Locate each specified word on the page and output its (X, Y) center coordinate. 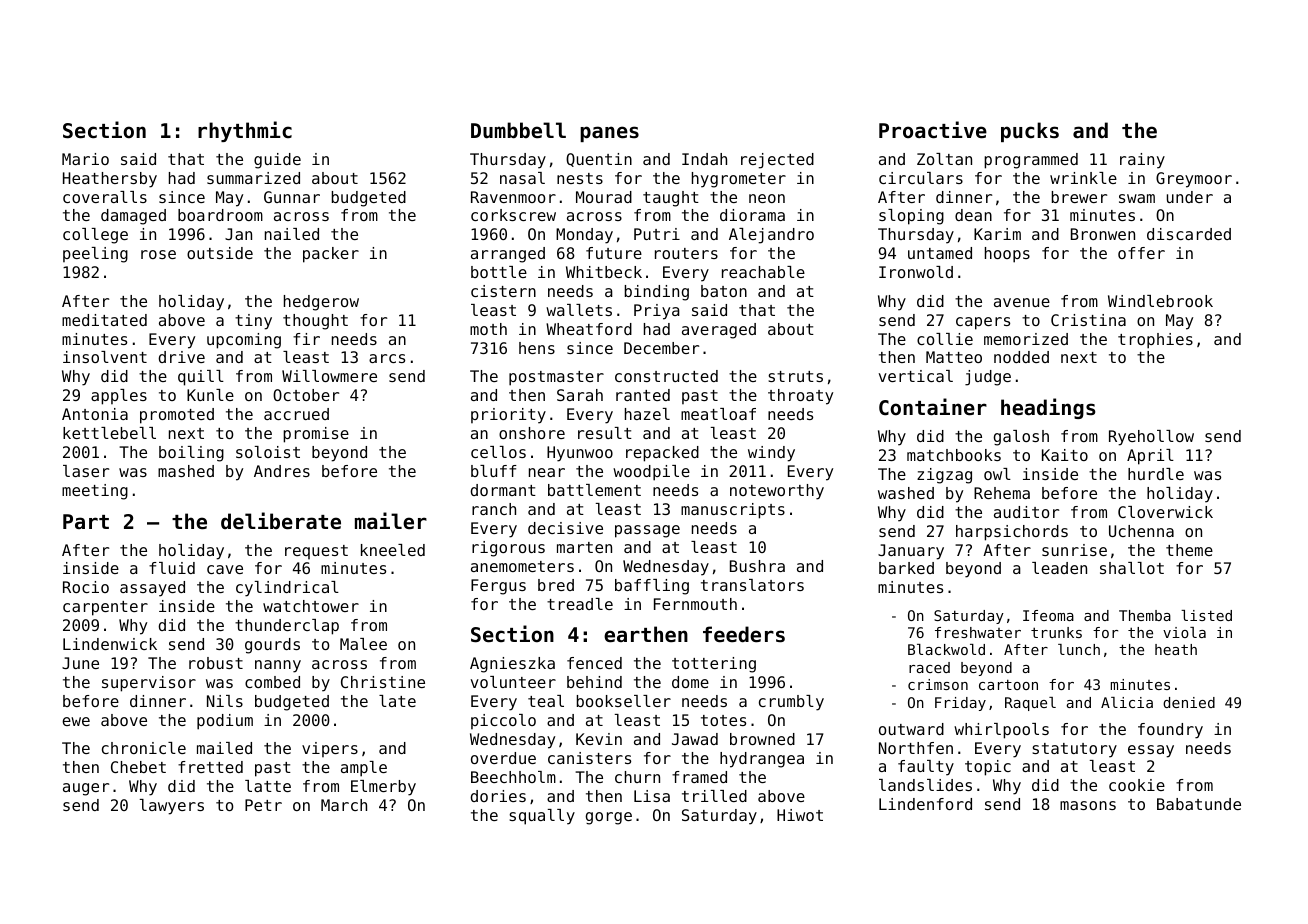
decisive (565, 528)
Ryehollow (1151, 438)
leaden (1059, 568)
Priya (657, 312)
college (95, 236)
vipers (330, 749)
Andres (282, 471)
